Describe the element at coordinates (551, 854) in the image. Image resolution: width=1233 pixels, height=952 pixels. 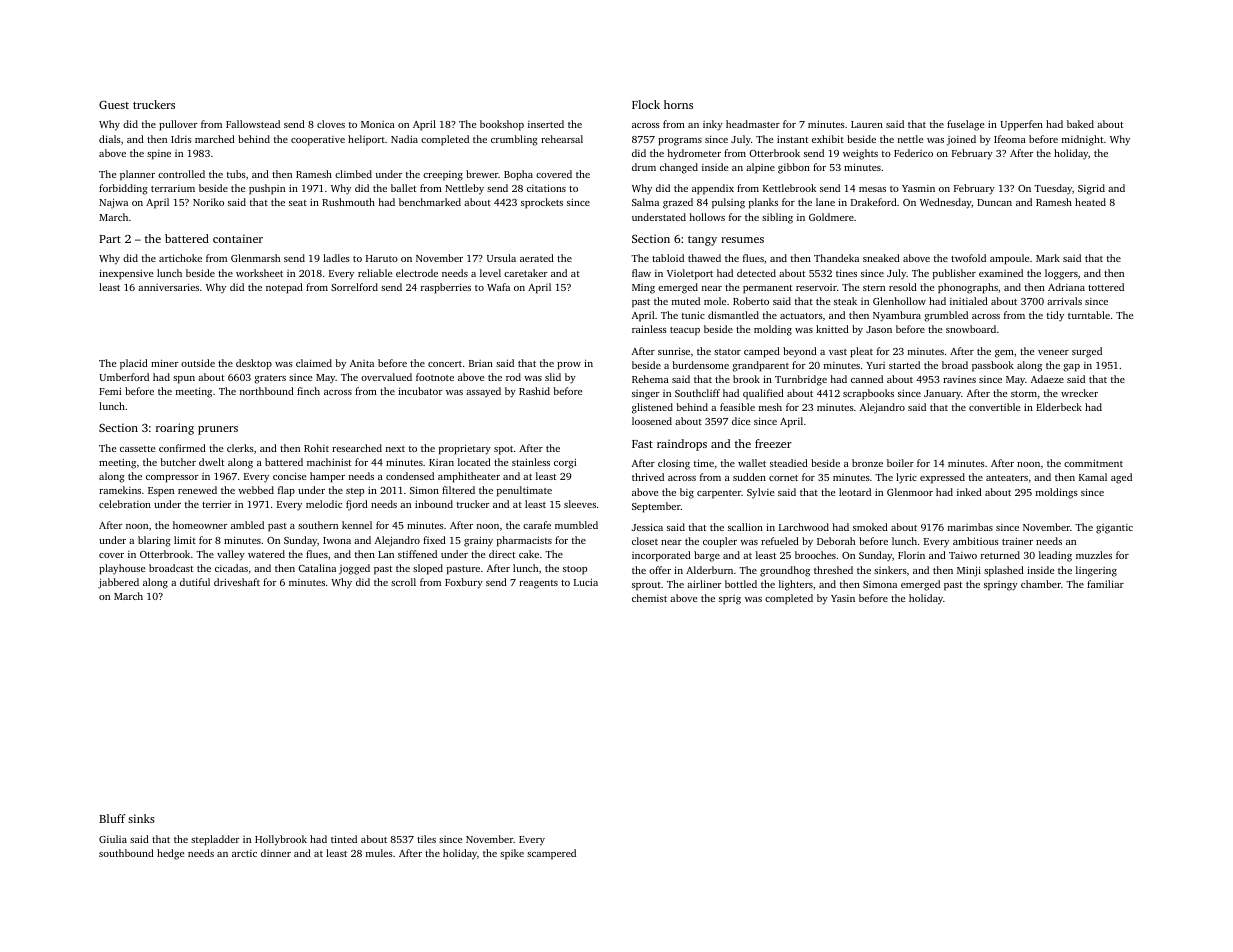
I see `scampered` at that location.
